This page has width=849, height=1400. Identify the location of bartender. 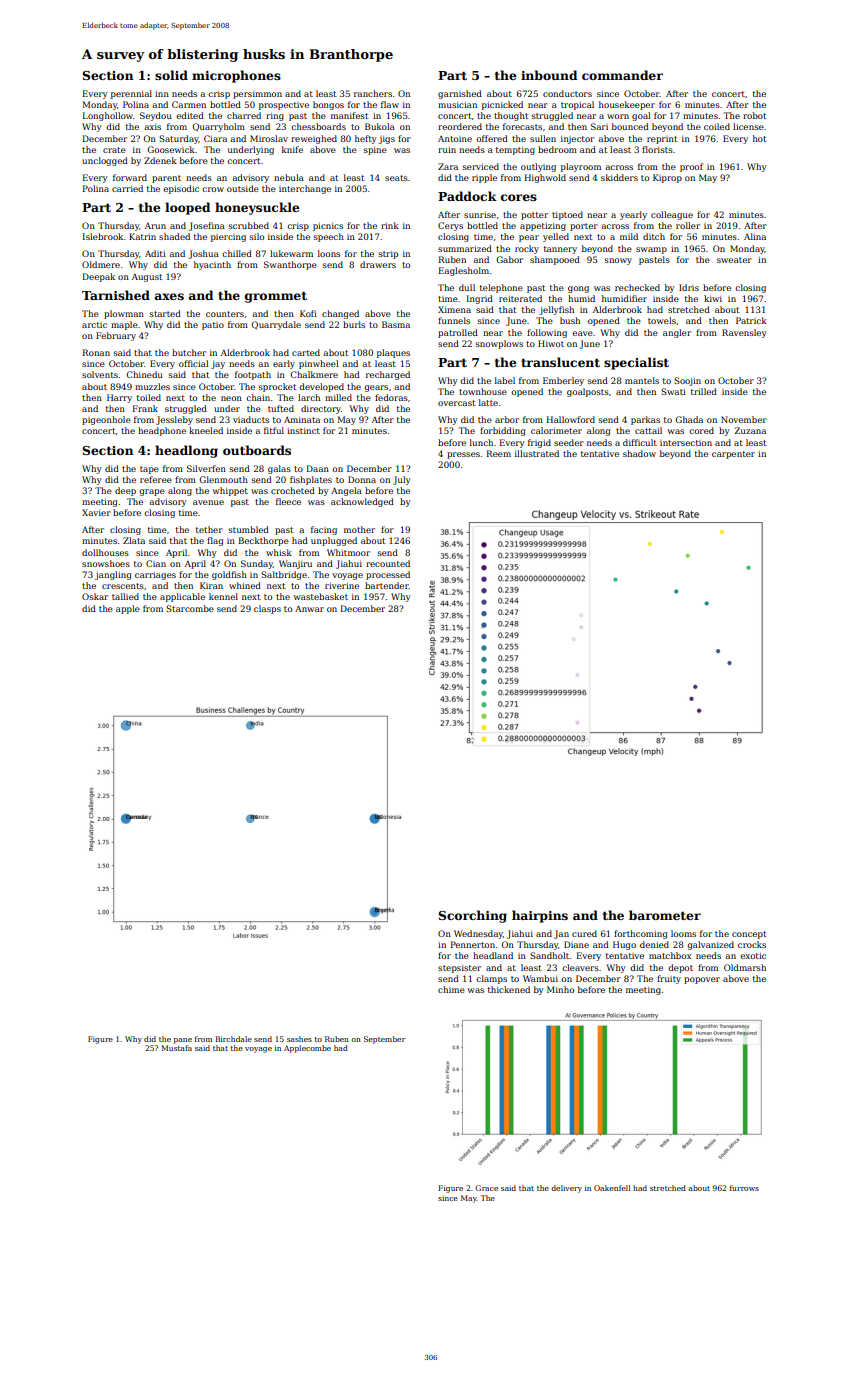
(387, 585).
